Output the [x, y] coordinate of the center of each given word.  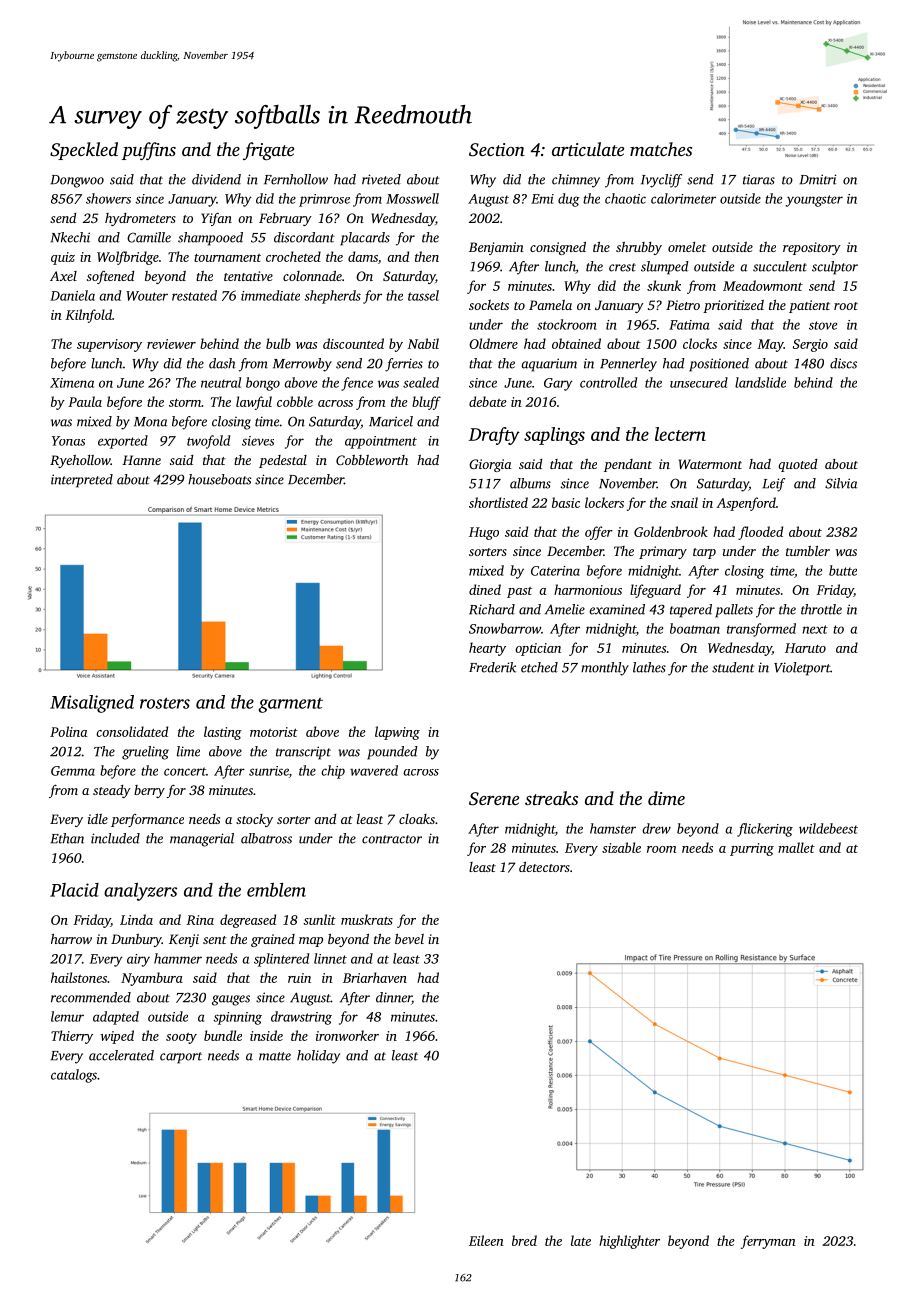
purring [752, 849]
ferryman [768, 1242]
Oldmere [493, 343]
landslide [760, 382]
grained [273, 940]
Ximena [72, 383]
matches [661, 149]
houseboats [219, 479]
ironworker [347, 1035]
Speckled [84, 151]
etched [539, 667]
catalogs [74, 1076]
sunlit [319, 919]
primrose [324, 200]
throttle [821, 609]
